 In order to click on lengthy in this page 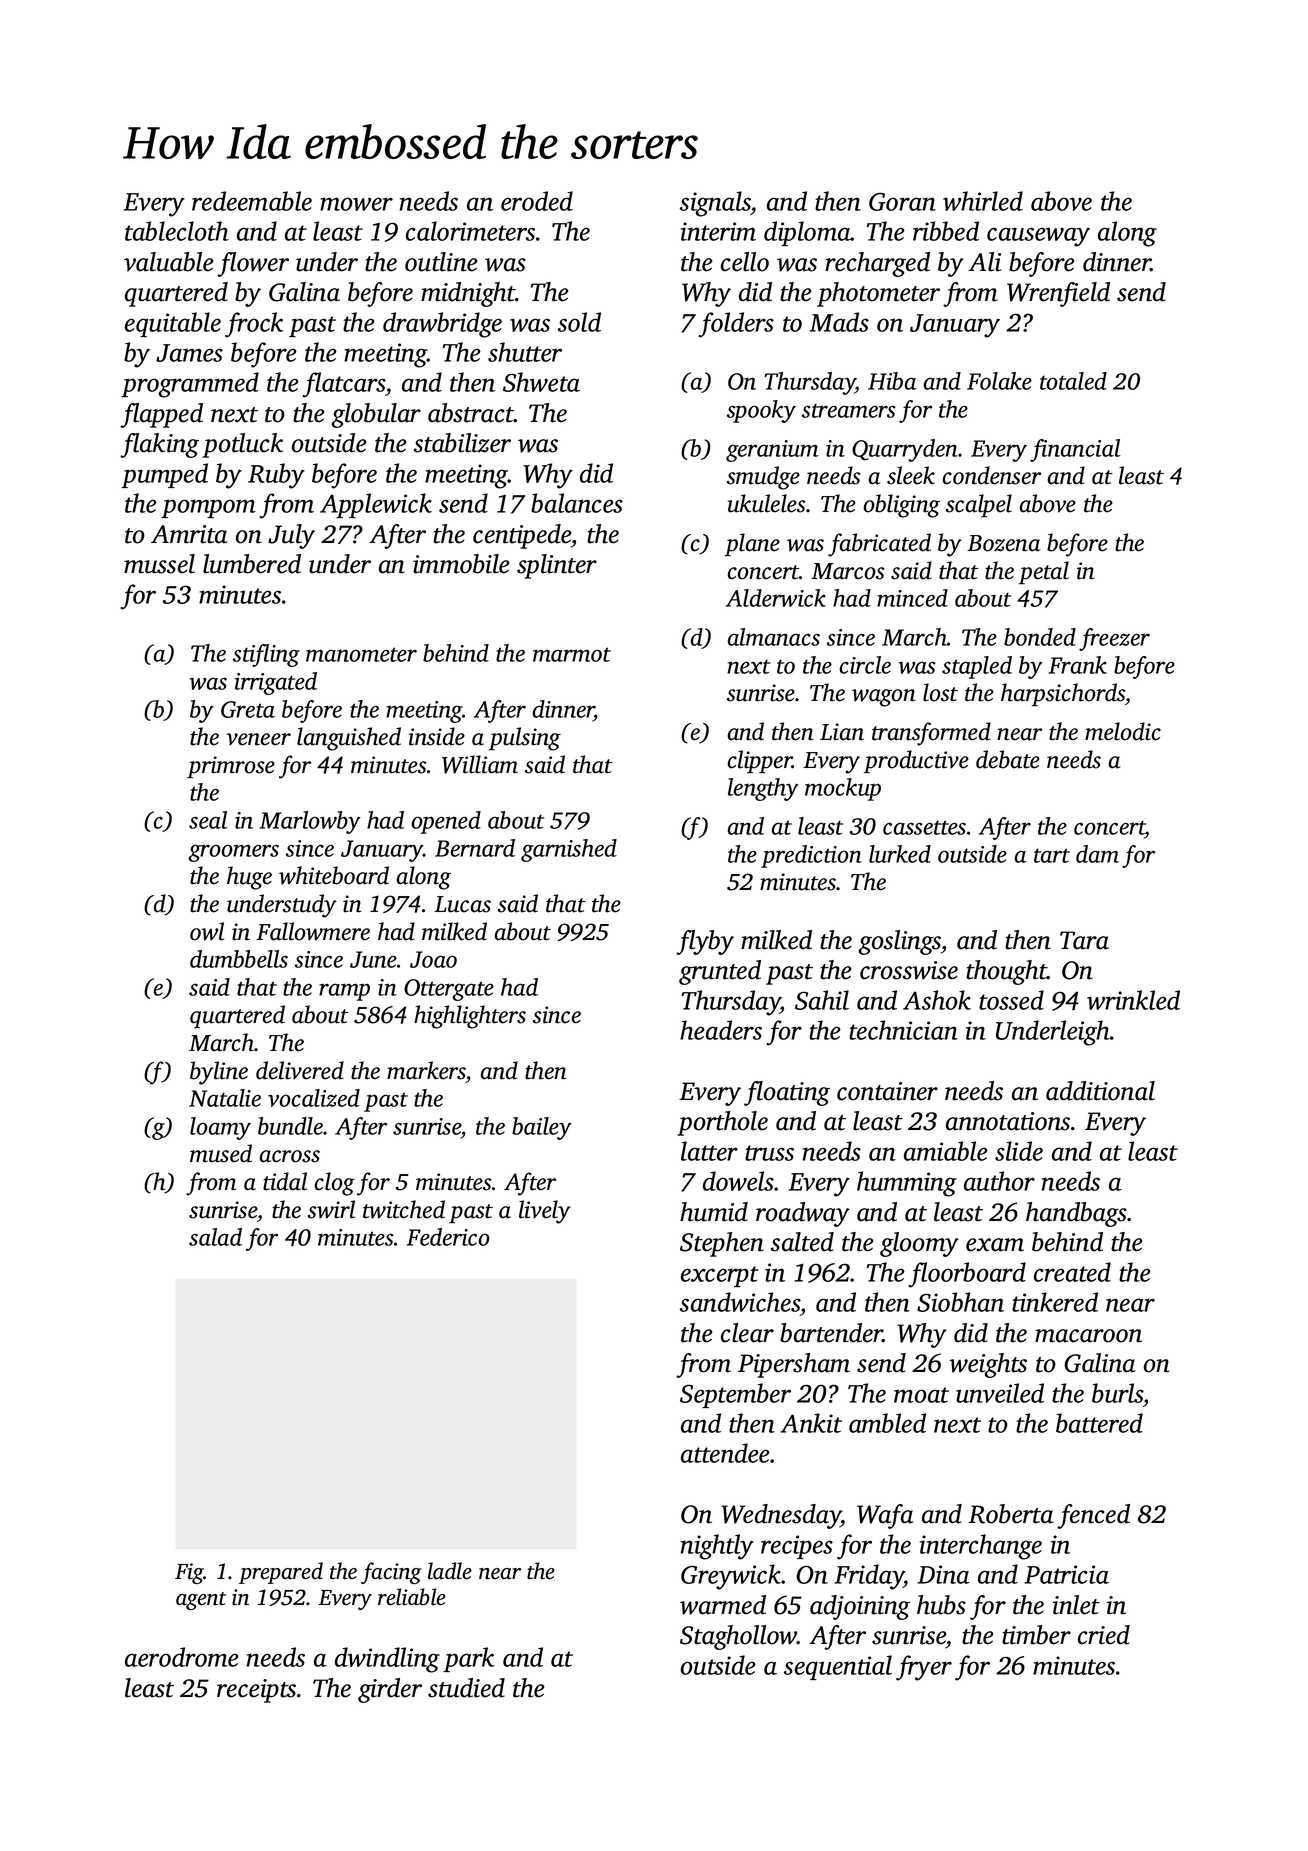, I will do `click(763, 789)`.
